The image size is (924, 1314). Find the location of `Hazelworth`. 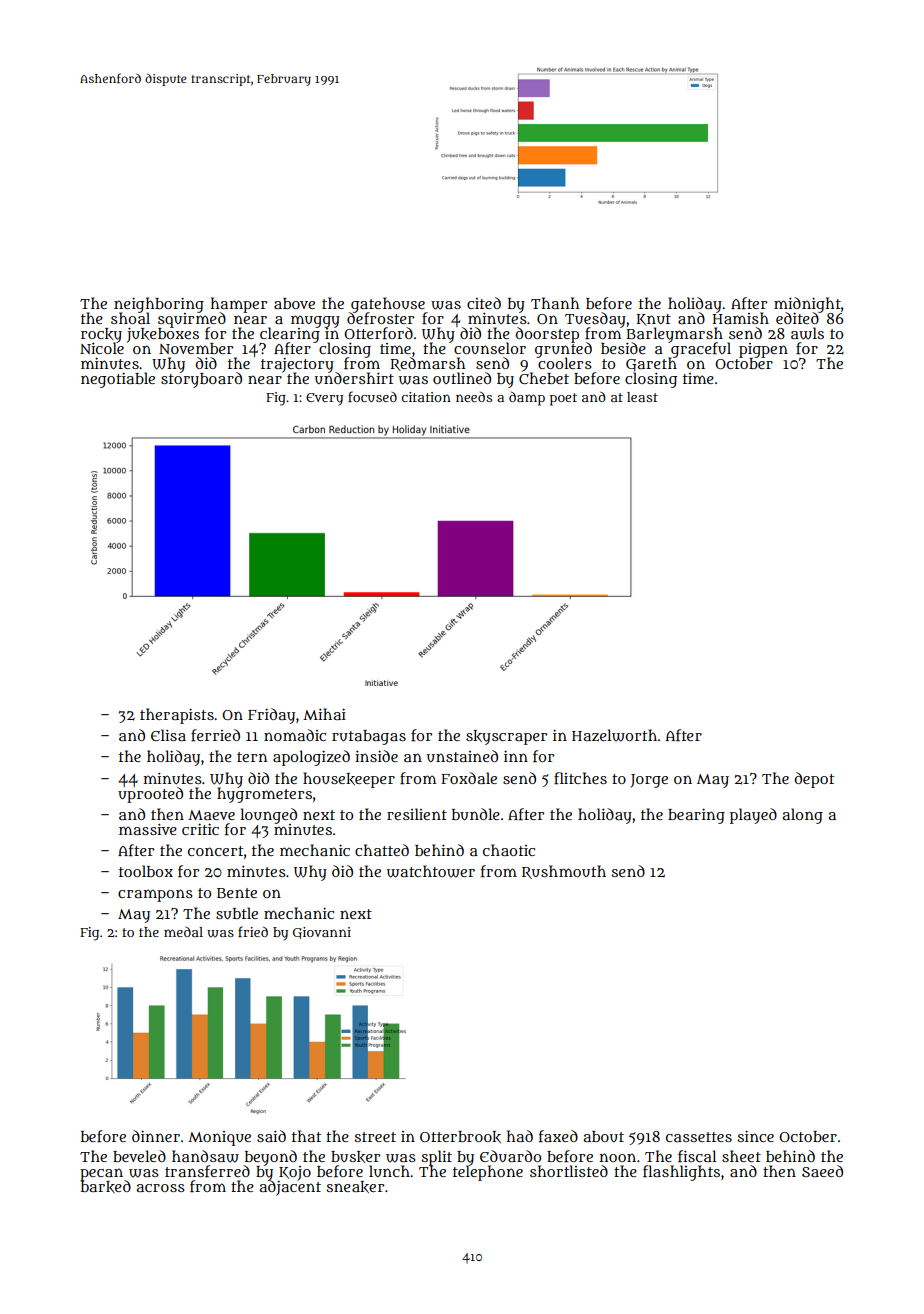

Hazelworth is located at coordinates (614, 735).
